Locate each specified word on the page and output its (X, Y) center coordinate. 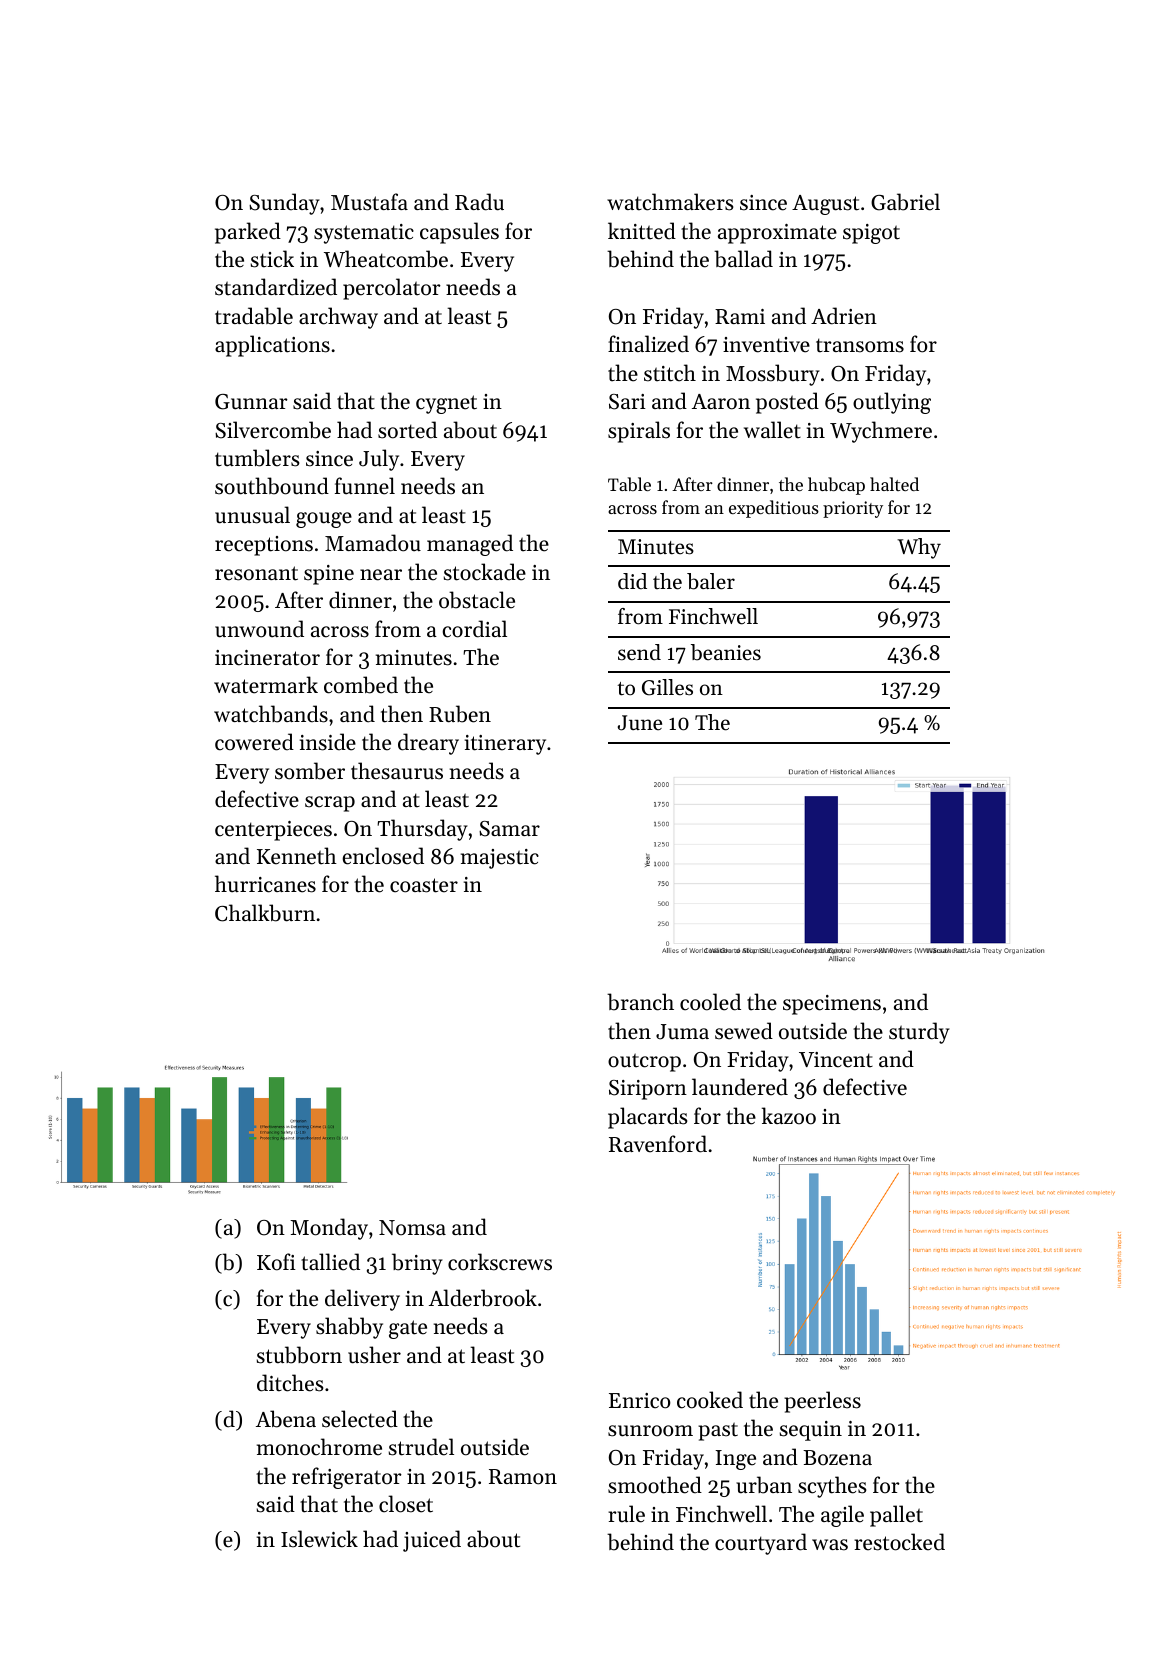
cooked (710, 1400)
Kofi (276, 1262)
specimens (832, 1005)
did (632, 581)
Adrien (844, 316)
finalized (648, 344)
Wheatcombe (386, 259)
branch (640, 1002)
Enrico (640, 1401)
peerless (822, 1402)
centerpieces (273, 831)
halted (894, 484)
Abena (286, 1419)
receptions (264, 546)
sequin (811, 1431)
